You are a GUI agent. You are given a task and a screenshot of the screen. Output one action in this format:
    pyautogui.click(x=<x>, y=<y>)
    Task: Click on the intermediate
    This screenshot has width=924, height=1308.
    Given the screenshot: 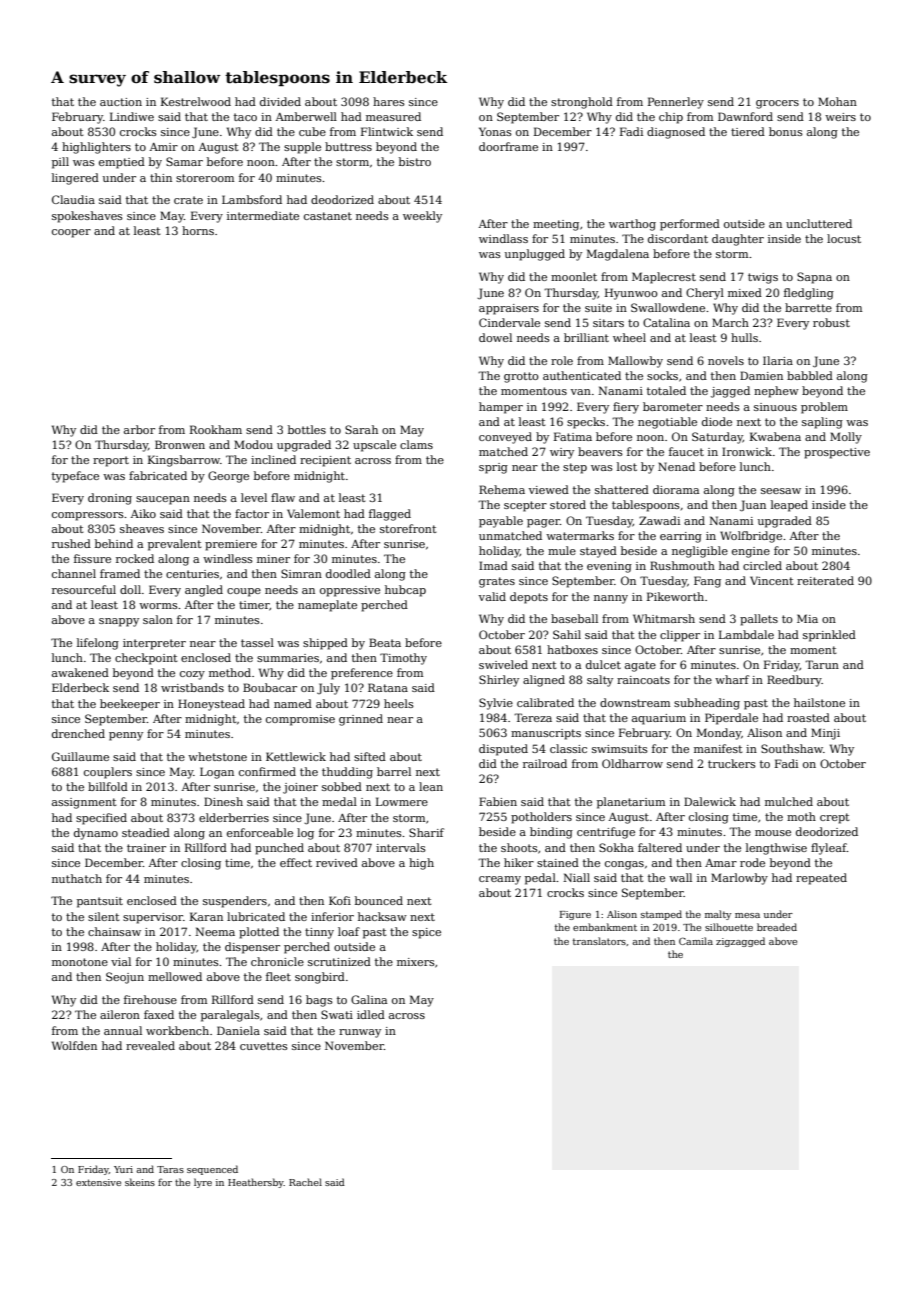 What is the action you would take?
    pyautogui.click(x=263, y=215)
